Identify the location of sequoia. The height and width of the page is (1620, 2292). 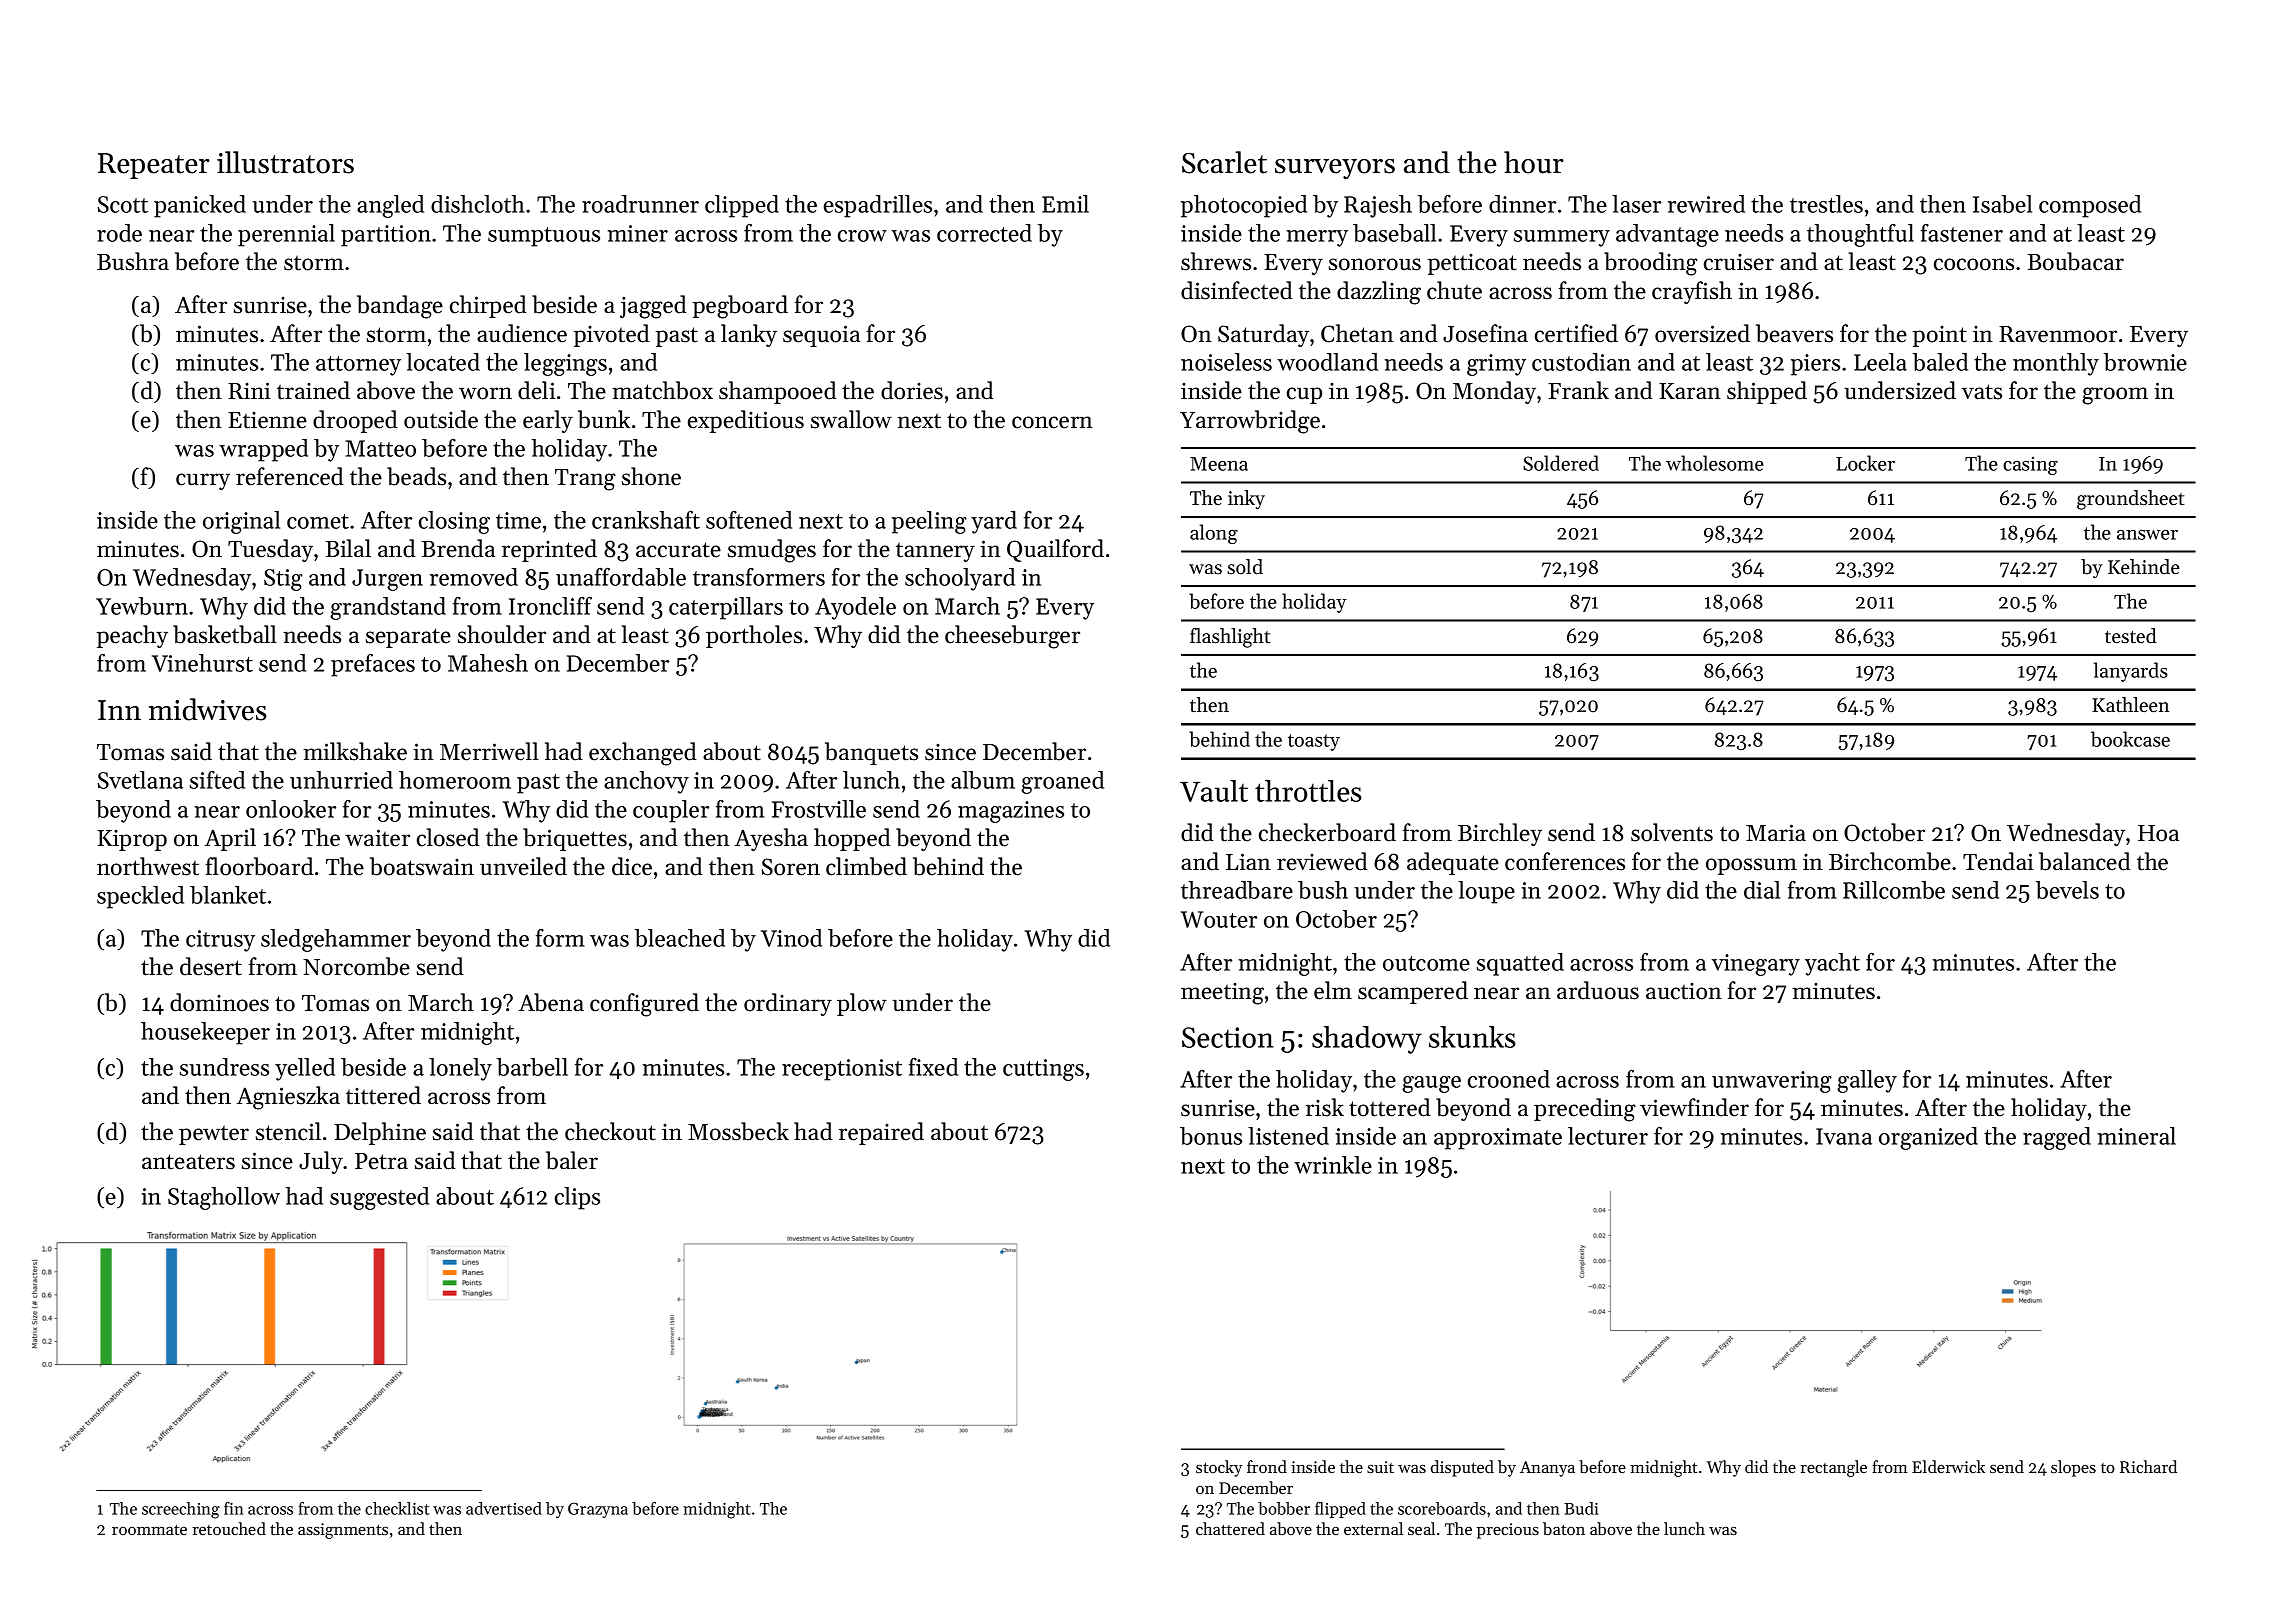
(821, 336).
